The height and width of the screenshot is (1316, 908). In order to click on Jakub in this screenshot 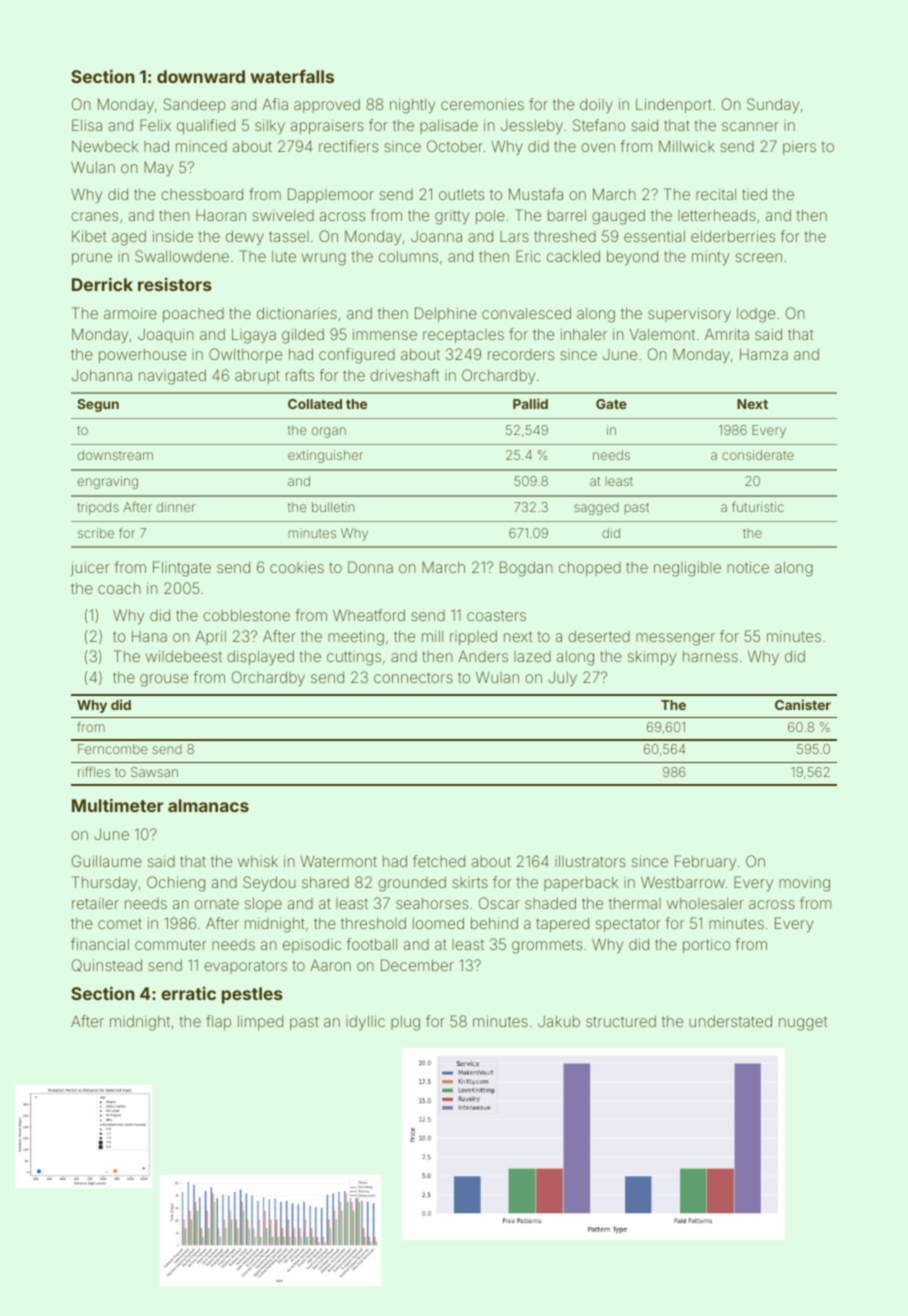, I will do `click(559, 1021)`.
